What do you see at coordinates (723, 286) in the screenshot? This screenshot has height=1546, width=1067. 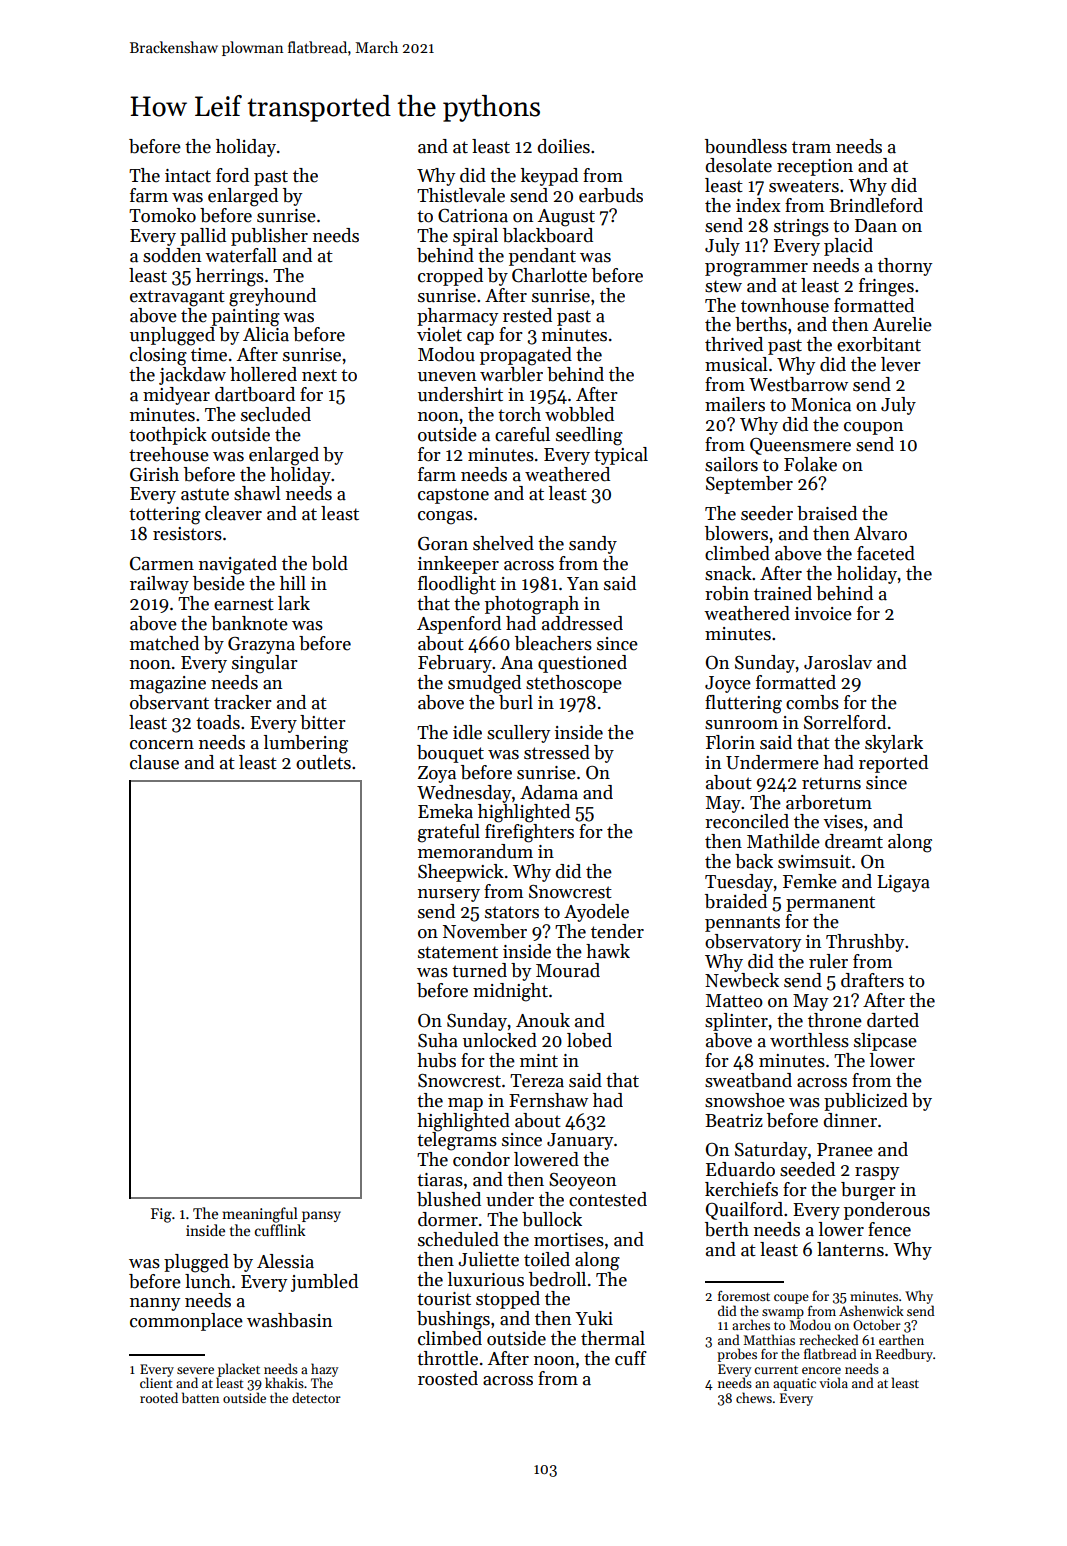 I see `stew` at bounding box center [723, 286].
